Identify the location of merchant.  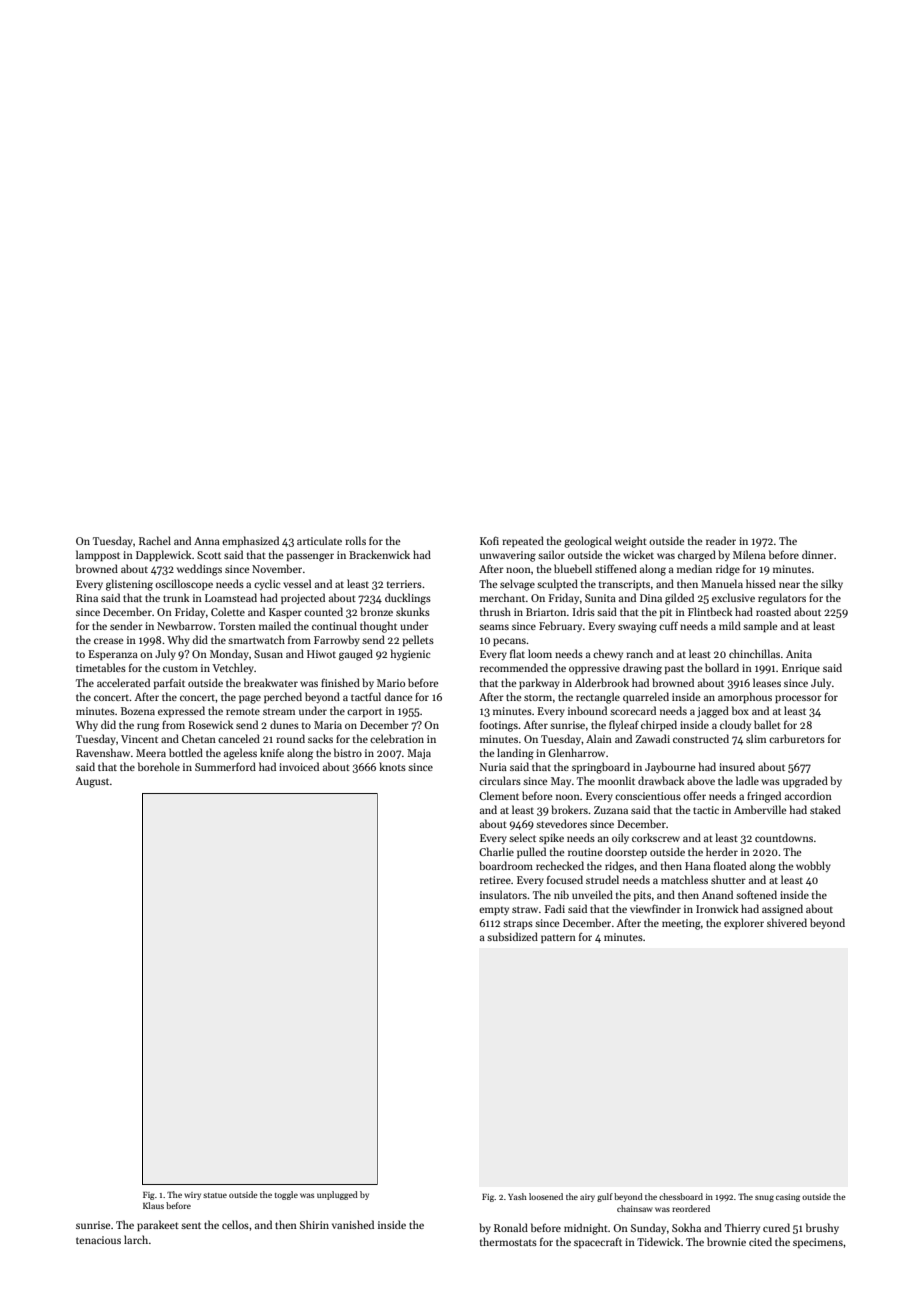
(502, 597).
